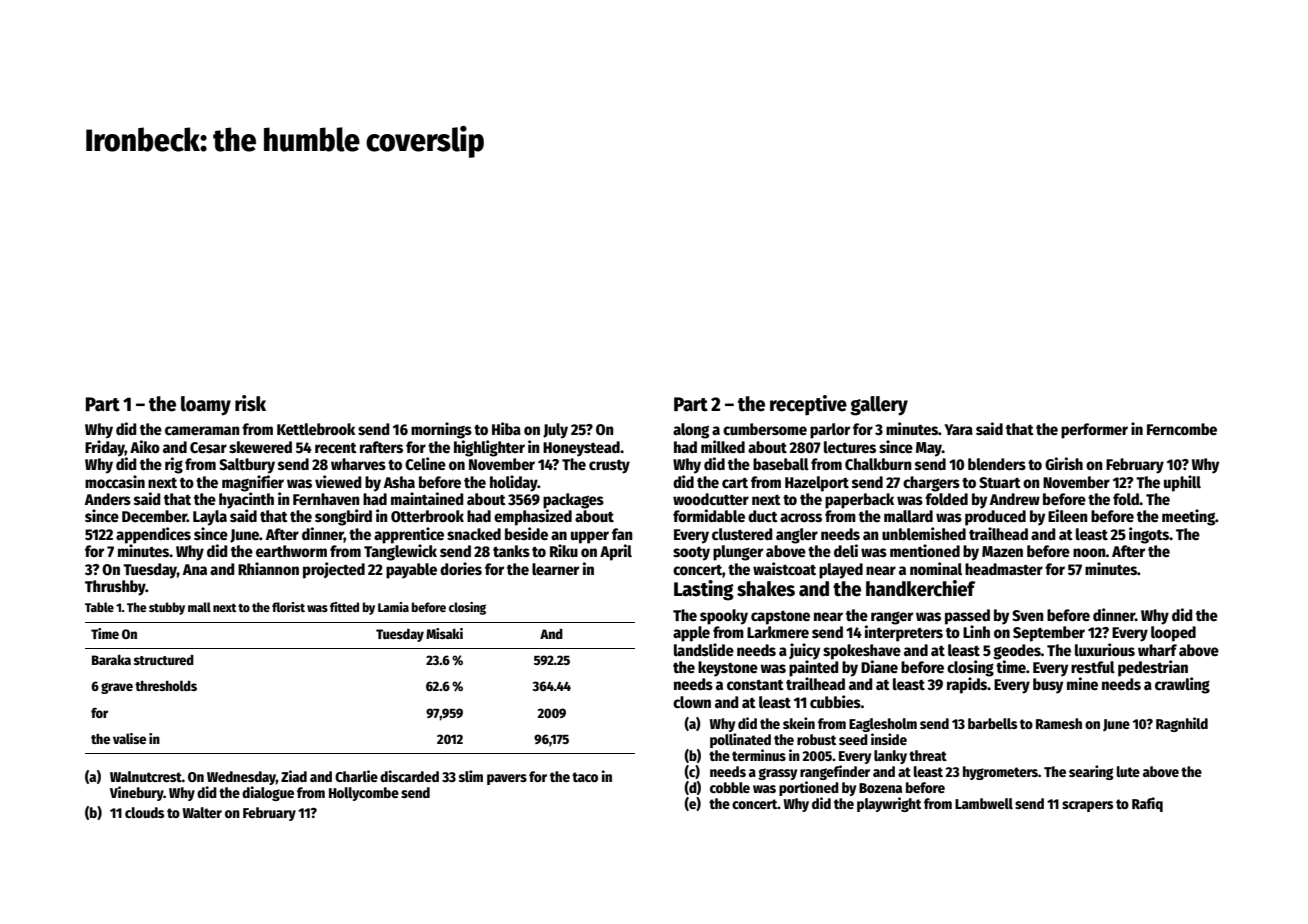 This screenshot has height=924, width=1308. Describe the element at coordinates (691, 431) in the screenshot. I see `along` at that location.
